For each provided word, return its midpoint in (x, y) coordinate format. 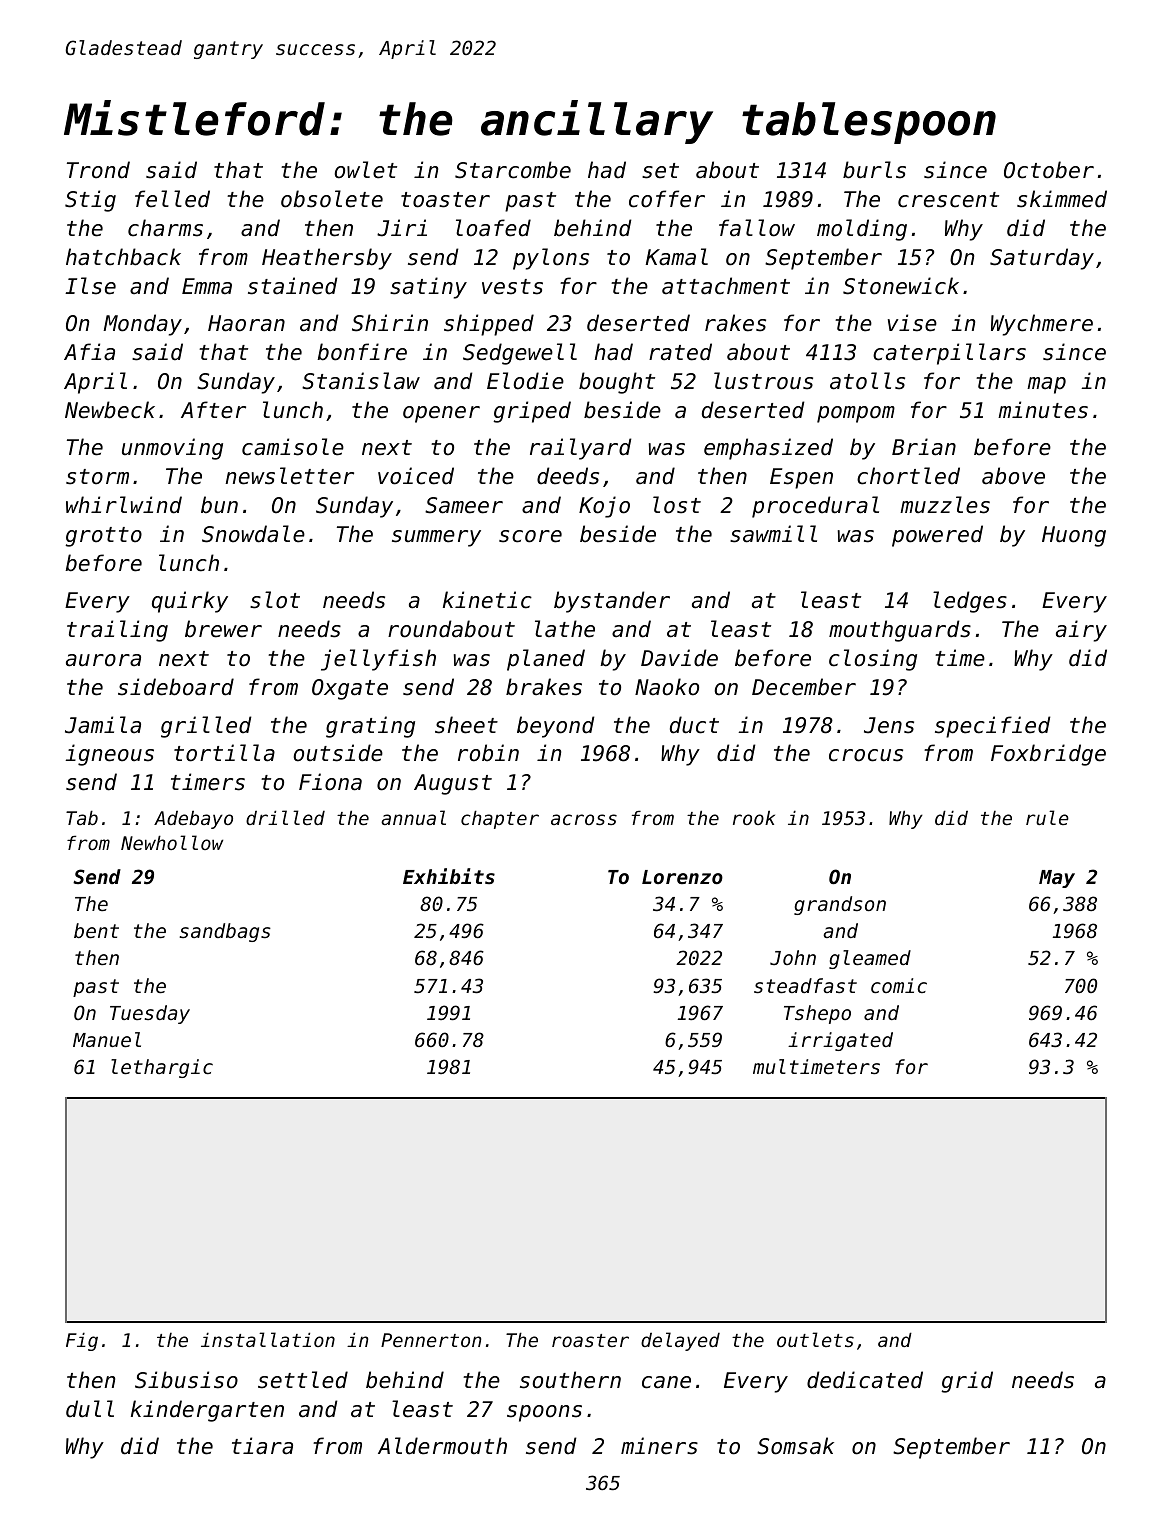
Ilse (90, 286)
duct (694, 725)
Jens (889, 725)
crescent (948, 200)
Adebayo (193, 820)
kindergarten (207, 1411)
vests (512, 287)
